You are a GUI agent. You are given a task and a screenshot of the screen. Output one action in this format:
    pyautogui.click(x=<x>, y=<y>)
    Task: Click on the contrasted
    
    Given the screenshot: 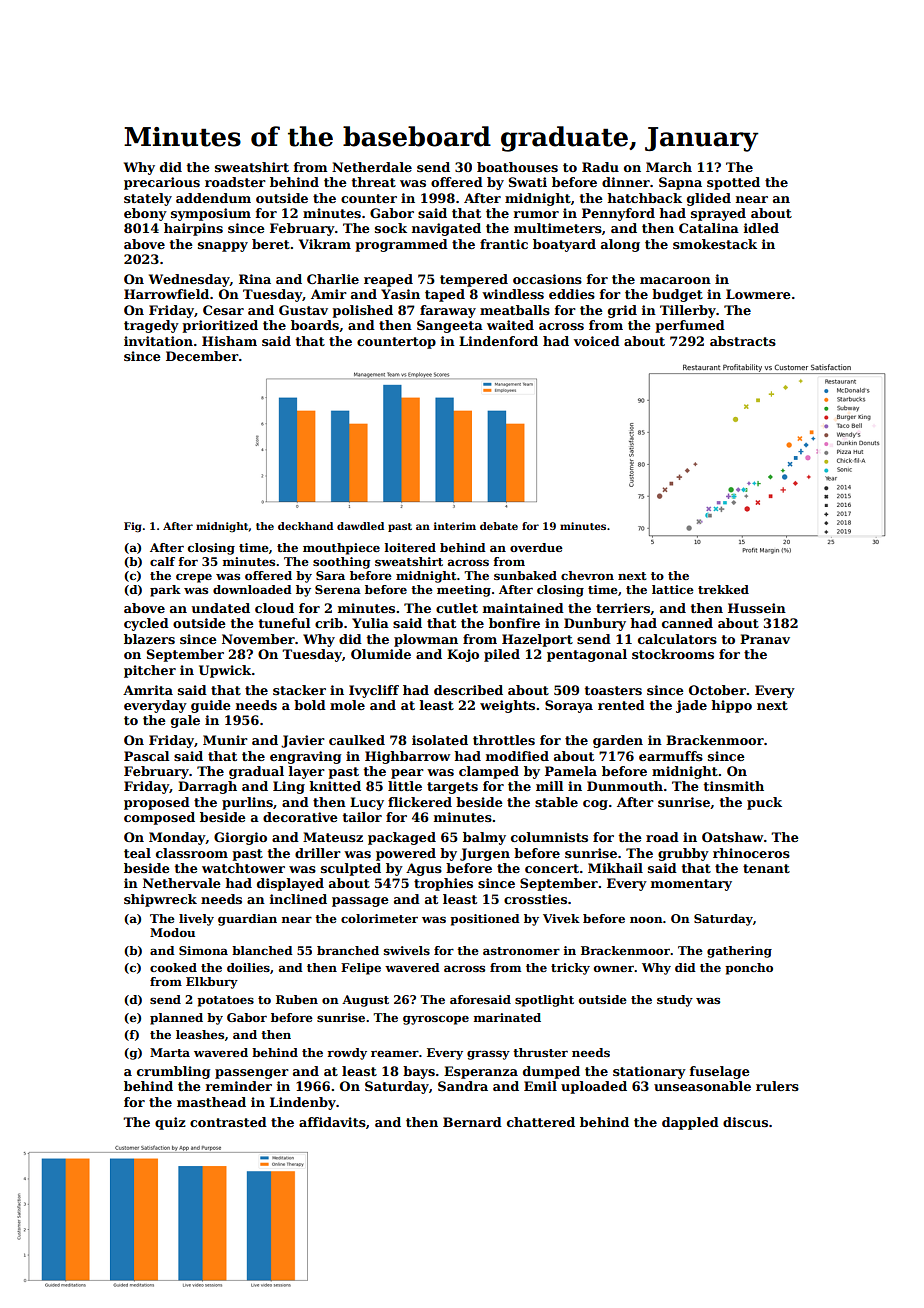 What is the action you would take?
    pyautogui.click(x=228, y=1122)
